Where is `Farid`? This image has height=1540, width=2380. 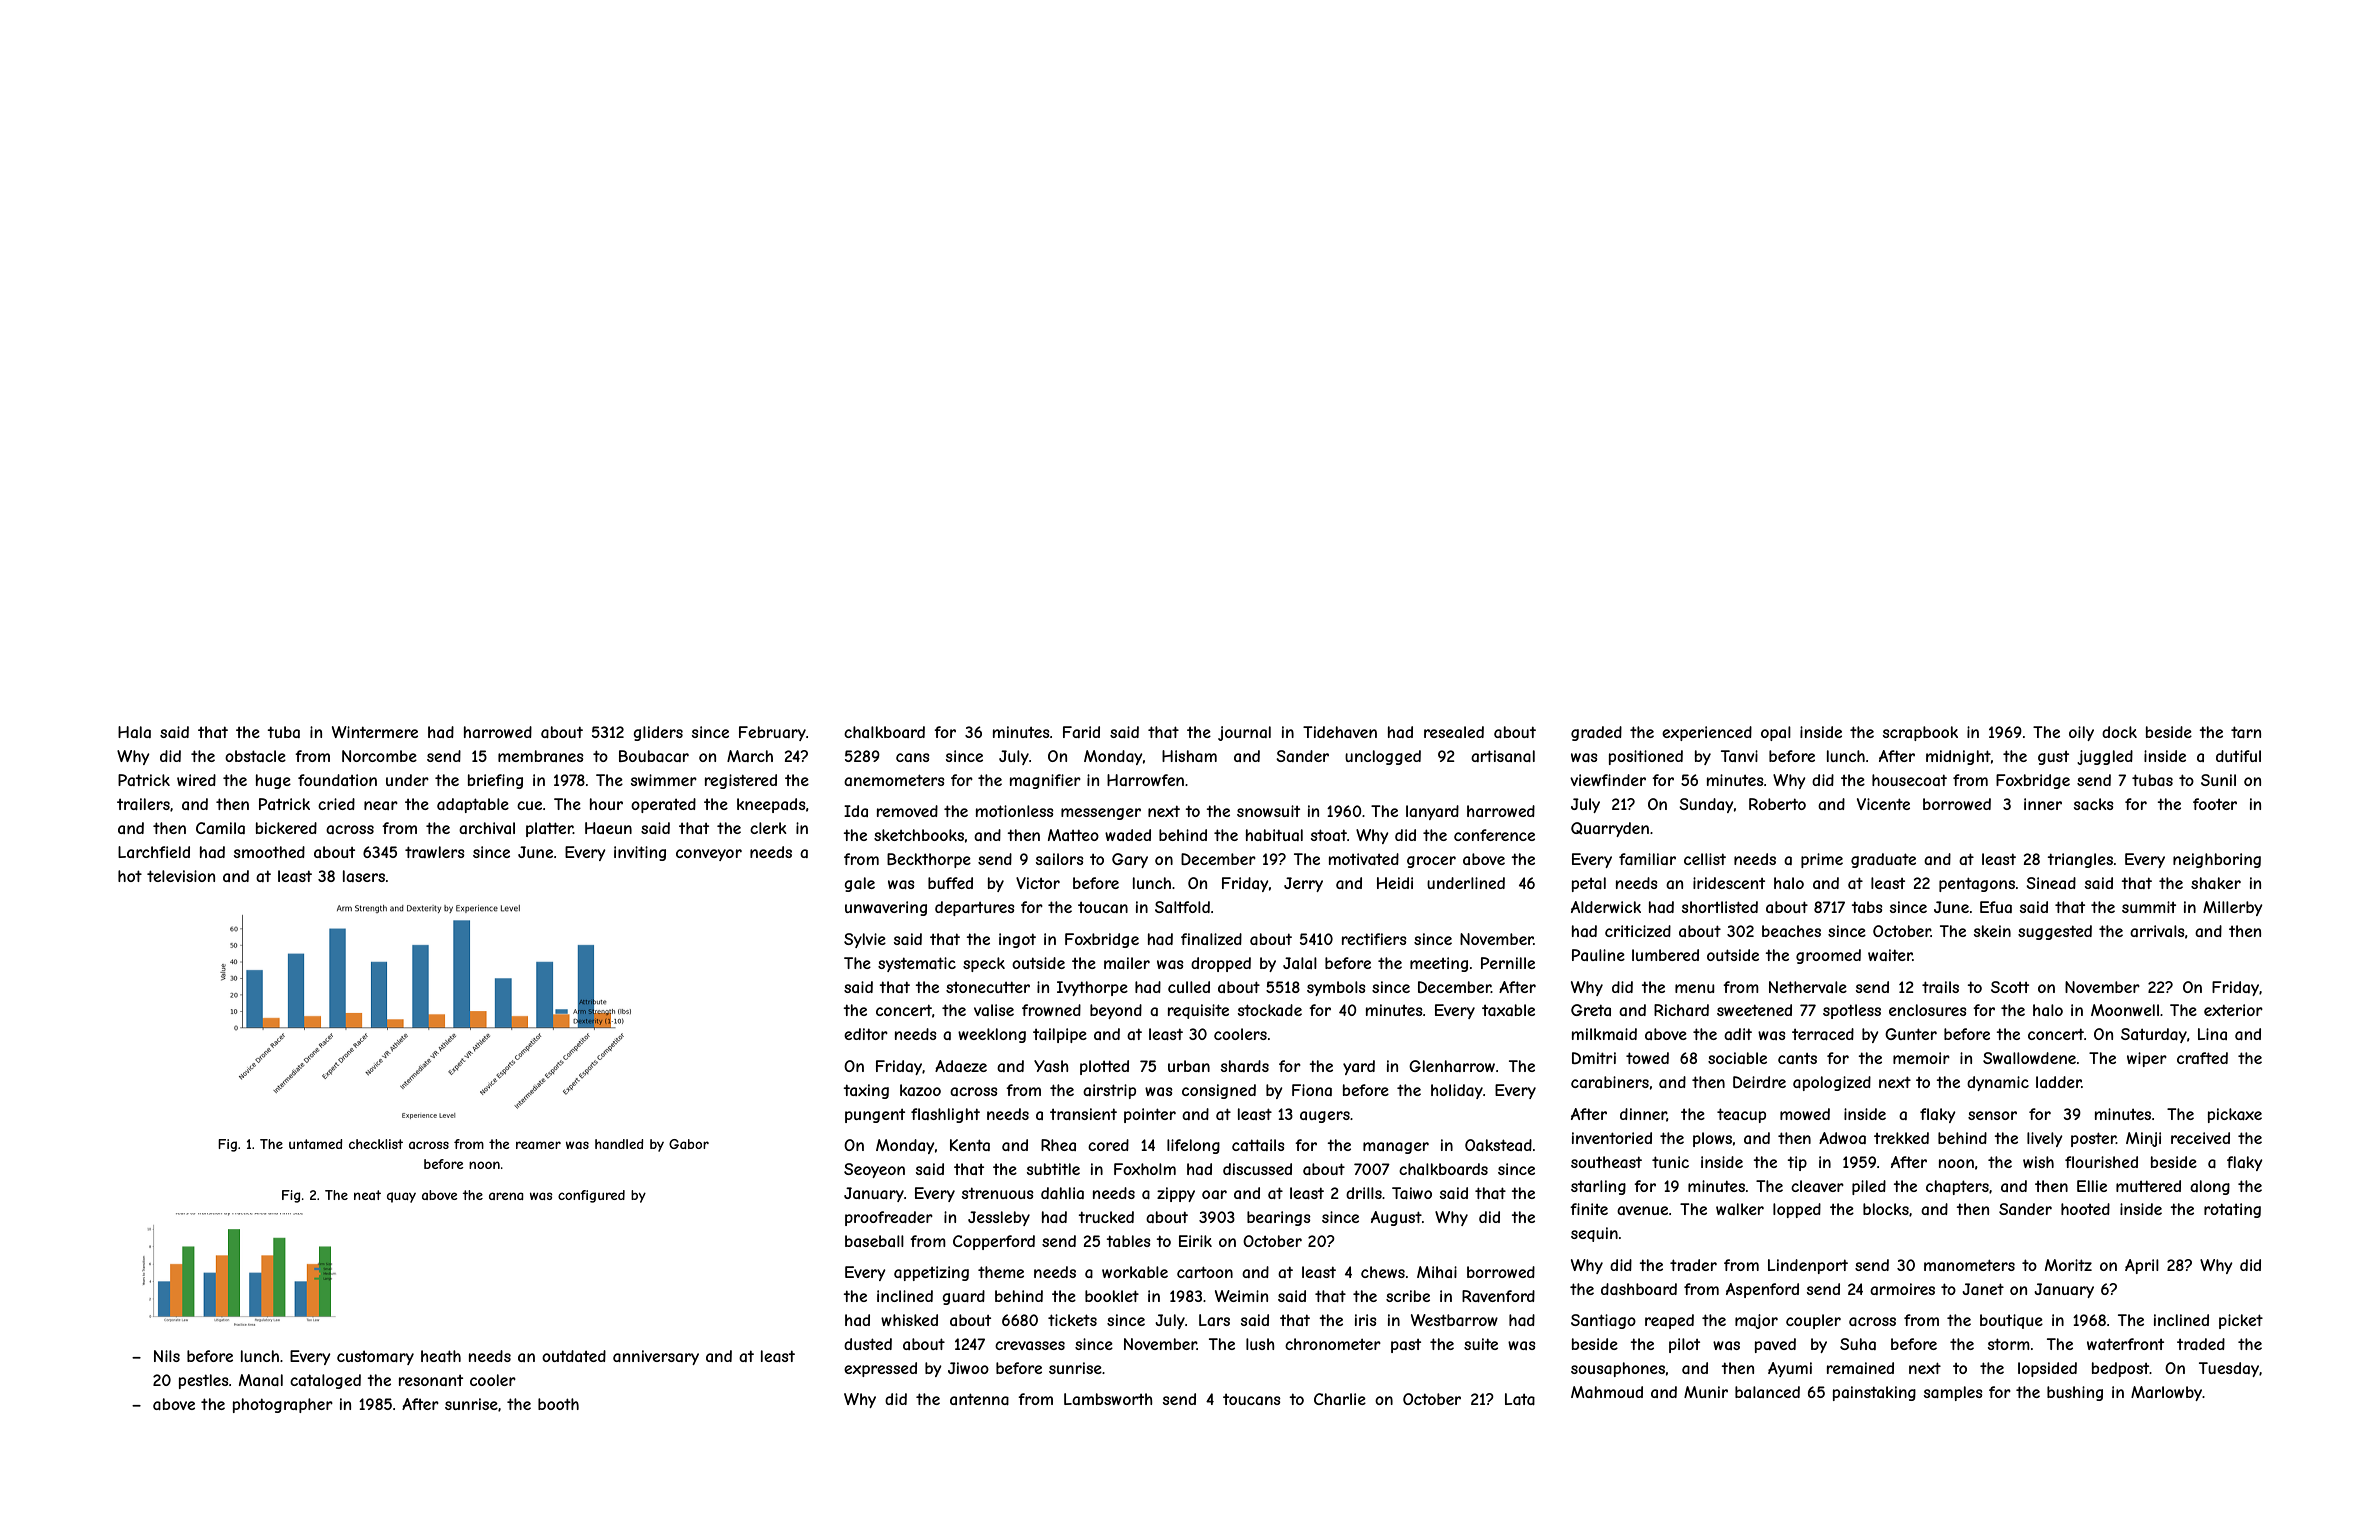
Farid is located at coordinates (1081, 732).
